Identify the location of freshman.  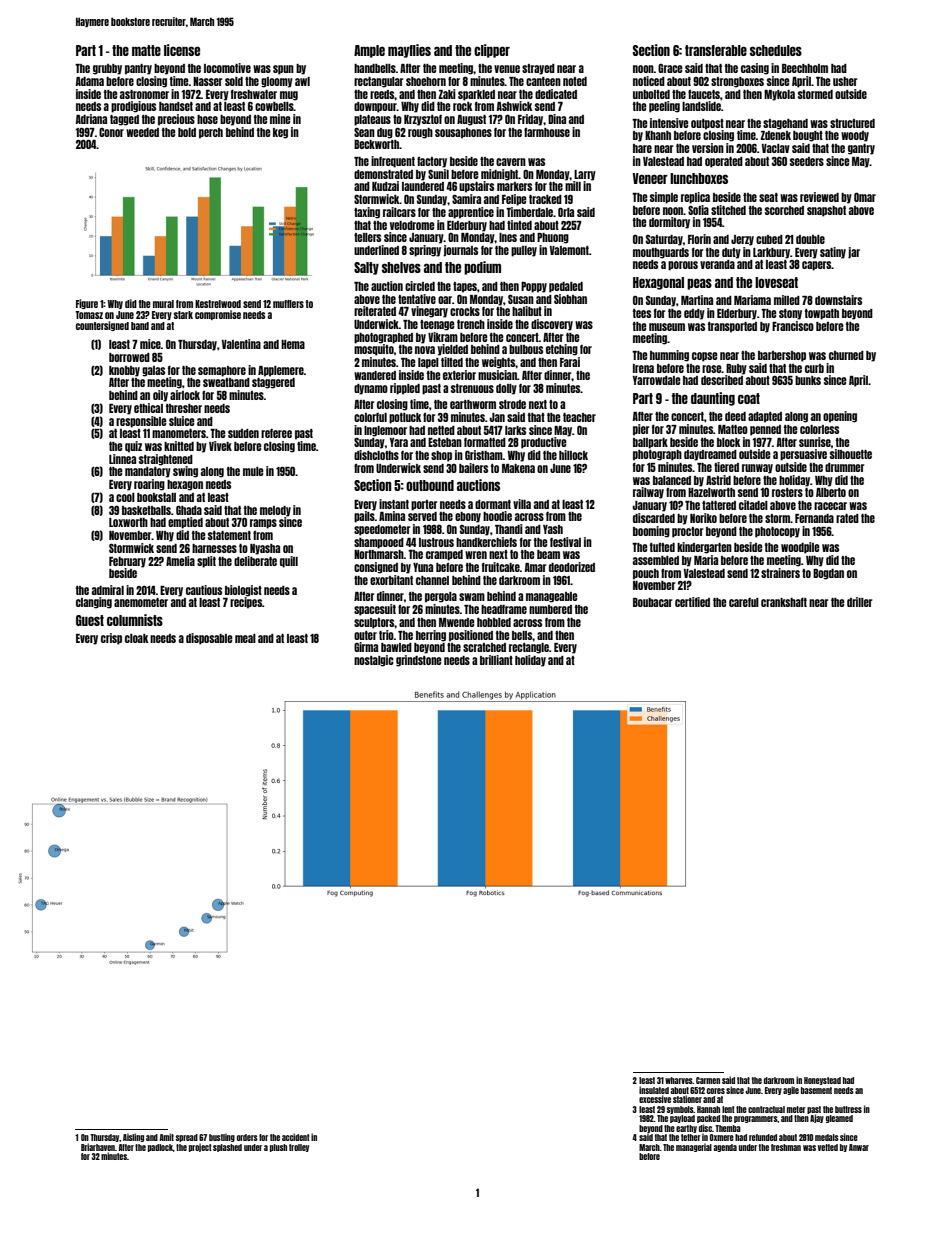
(786, 1147).
